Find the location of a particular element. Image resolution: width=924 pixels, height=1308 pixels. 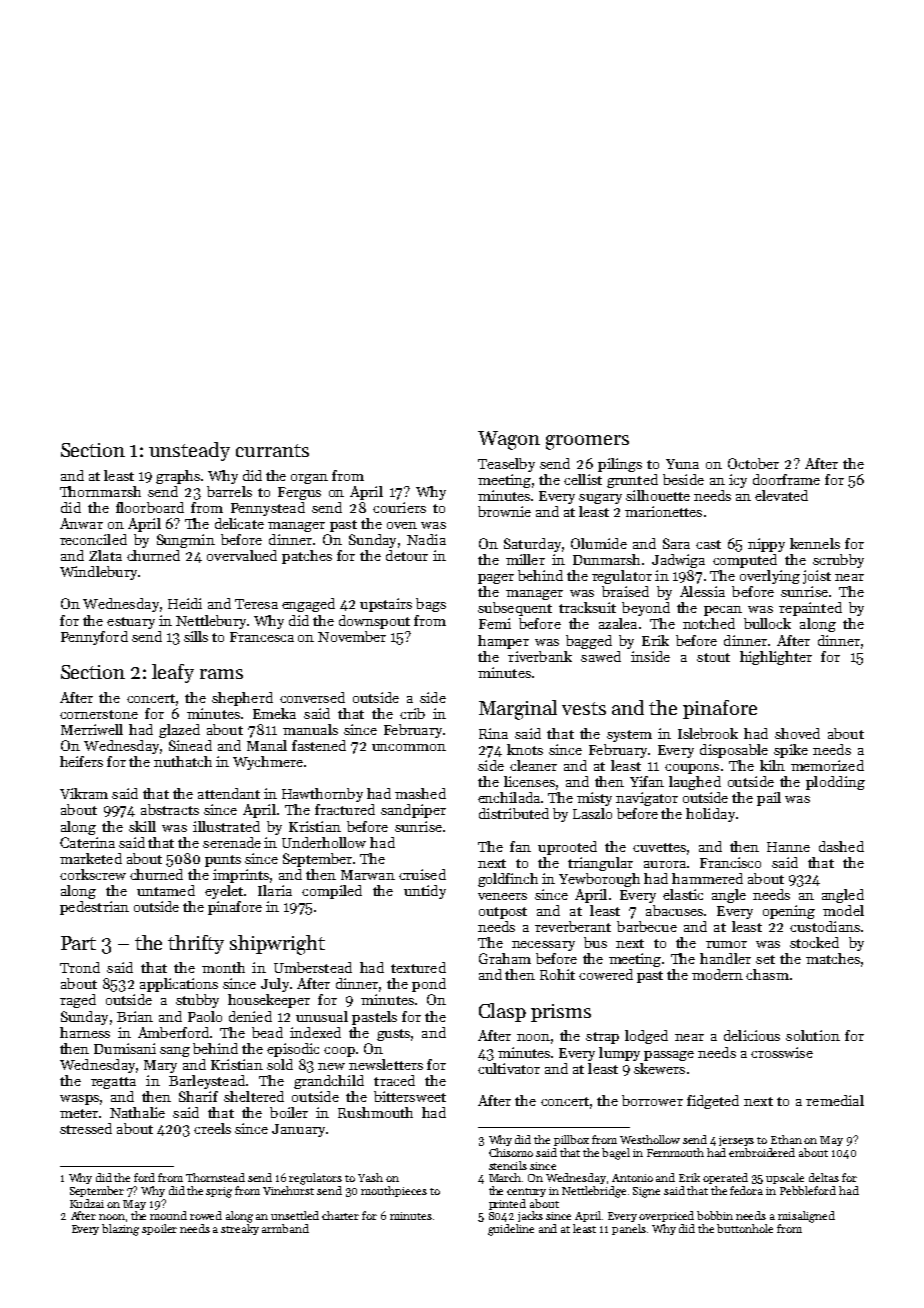

crosswise is located at coordinates (782, 1052).
